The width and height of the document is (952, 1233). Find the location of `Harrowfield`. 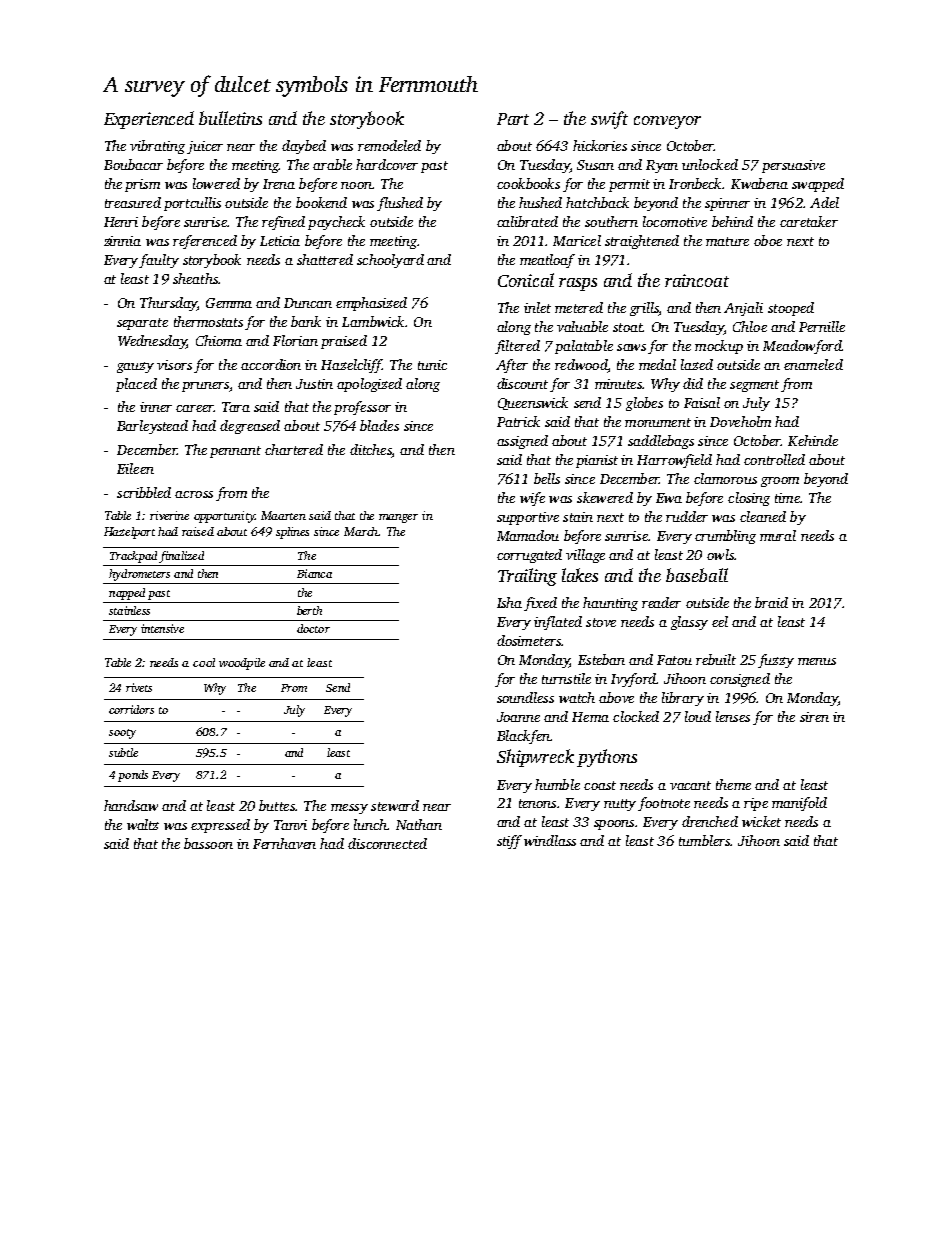

Harrowfield is located at coordinates (674, 461).
